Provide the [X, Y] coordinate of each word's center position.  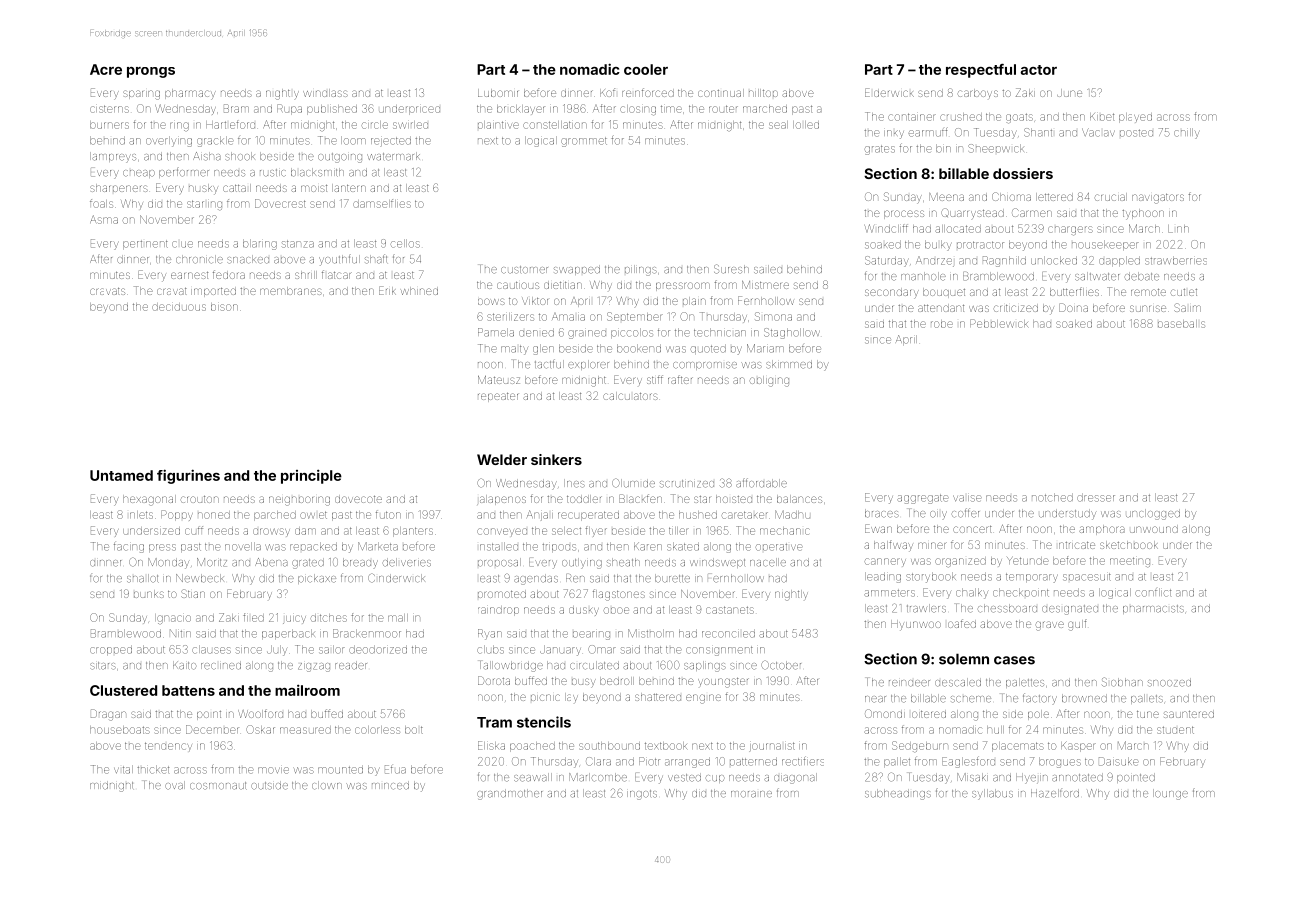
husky [203, 189]
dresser [1096, 498]
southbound [609, 746]
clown [327, 785]
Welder [502, 459]
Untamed [121, 475]
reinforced [648, 92]
